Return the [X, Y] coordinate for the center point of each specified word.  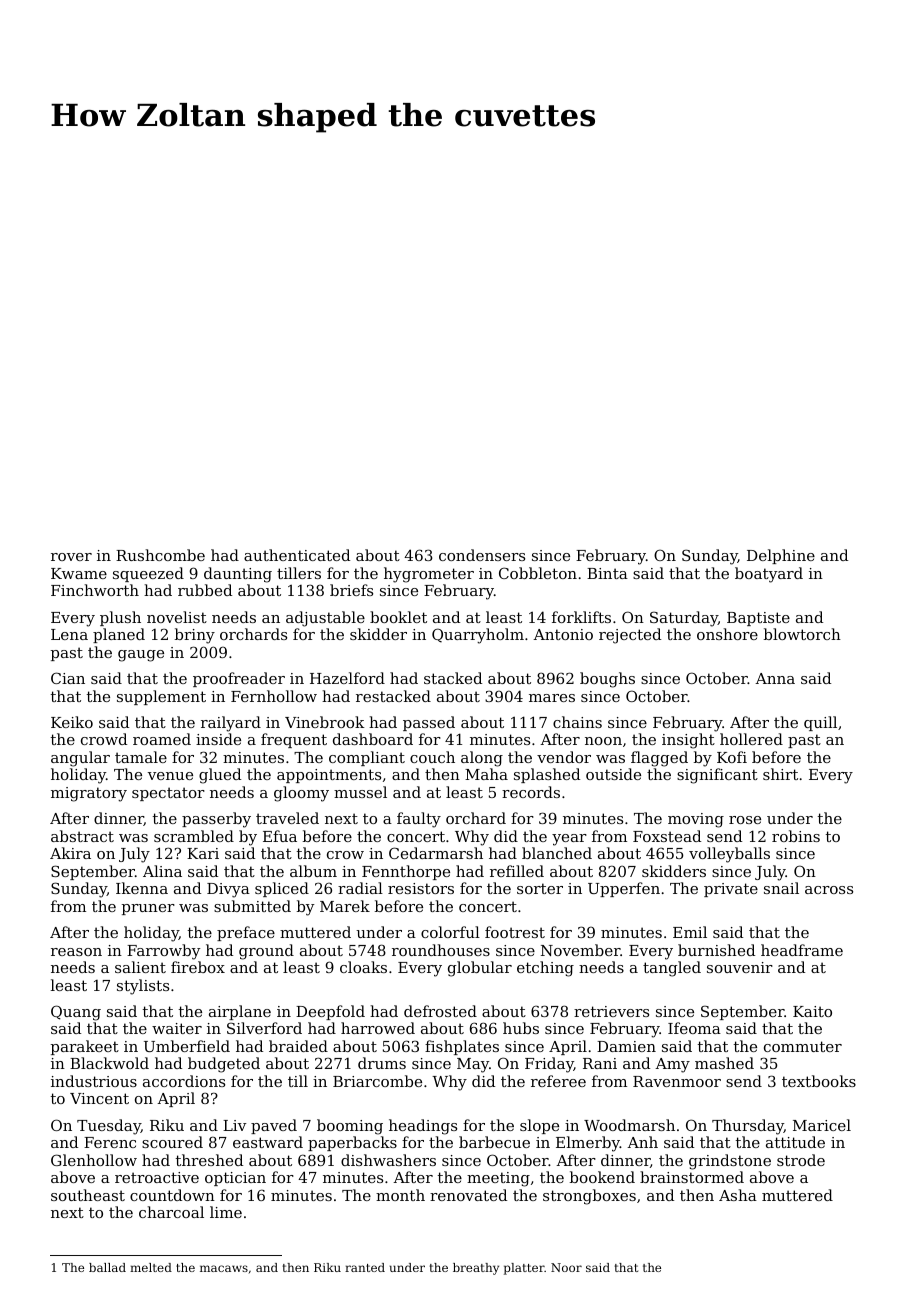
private [731, 890]
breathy [476, 1269]
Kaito [812, 1011]
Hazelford [347, 678]
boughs [607, 680]
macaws [224, 1268]
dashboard [373, 739]
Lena [69, 634]
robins [796, 836]
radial [360, 888]
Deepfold [330, 1012]
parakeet [85, 1047]
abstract [82, 836]
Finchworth [95, 590]
